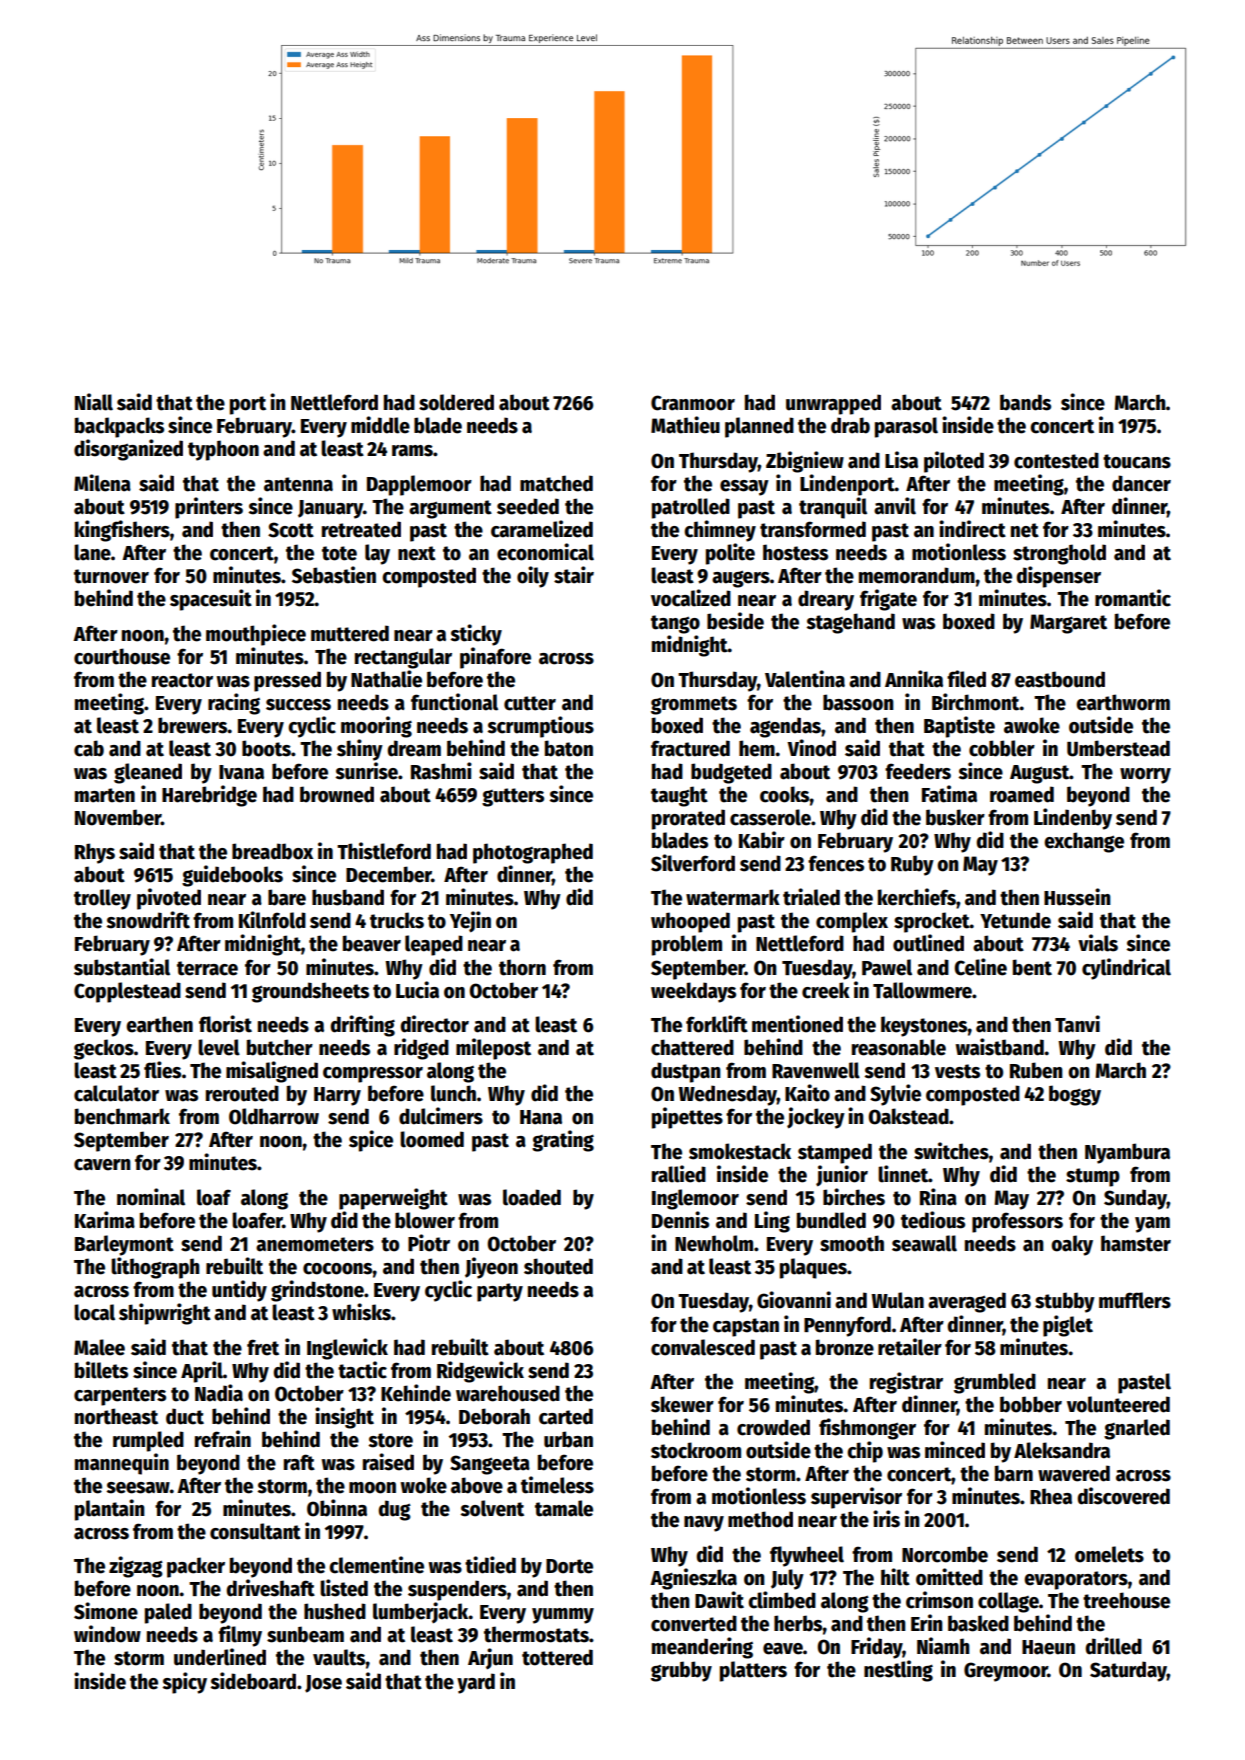  What do you see at coordinates (681, 1671) in the screenshot?
I see `grubby` at bounding box center [681, 1671].
